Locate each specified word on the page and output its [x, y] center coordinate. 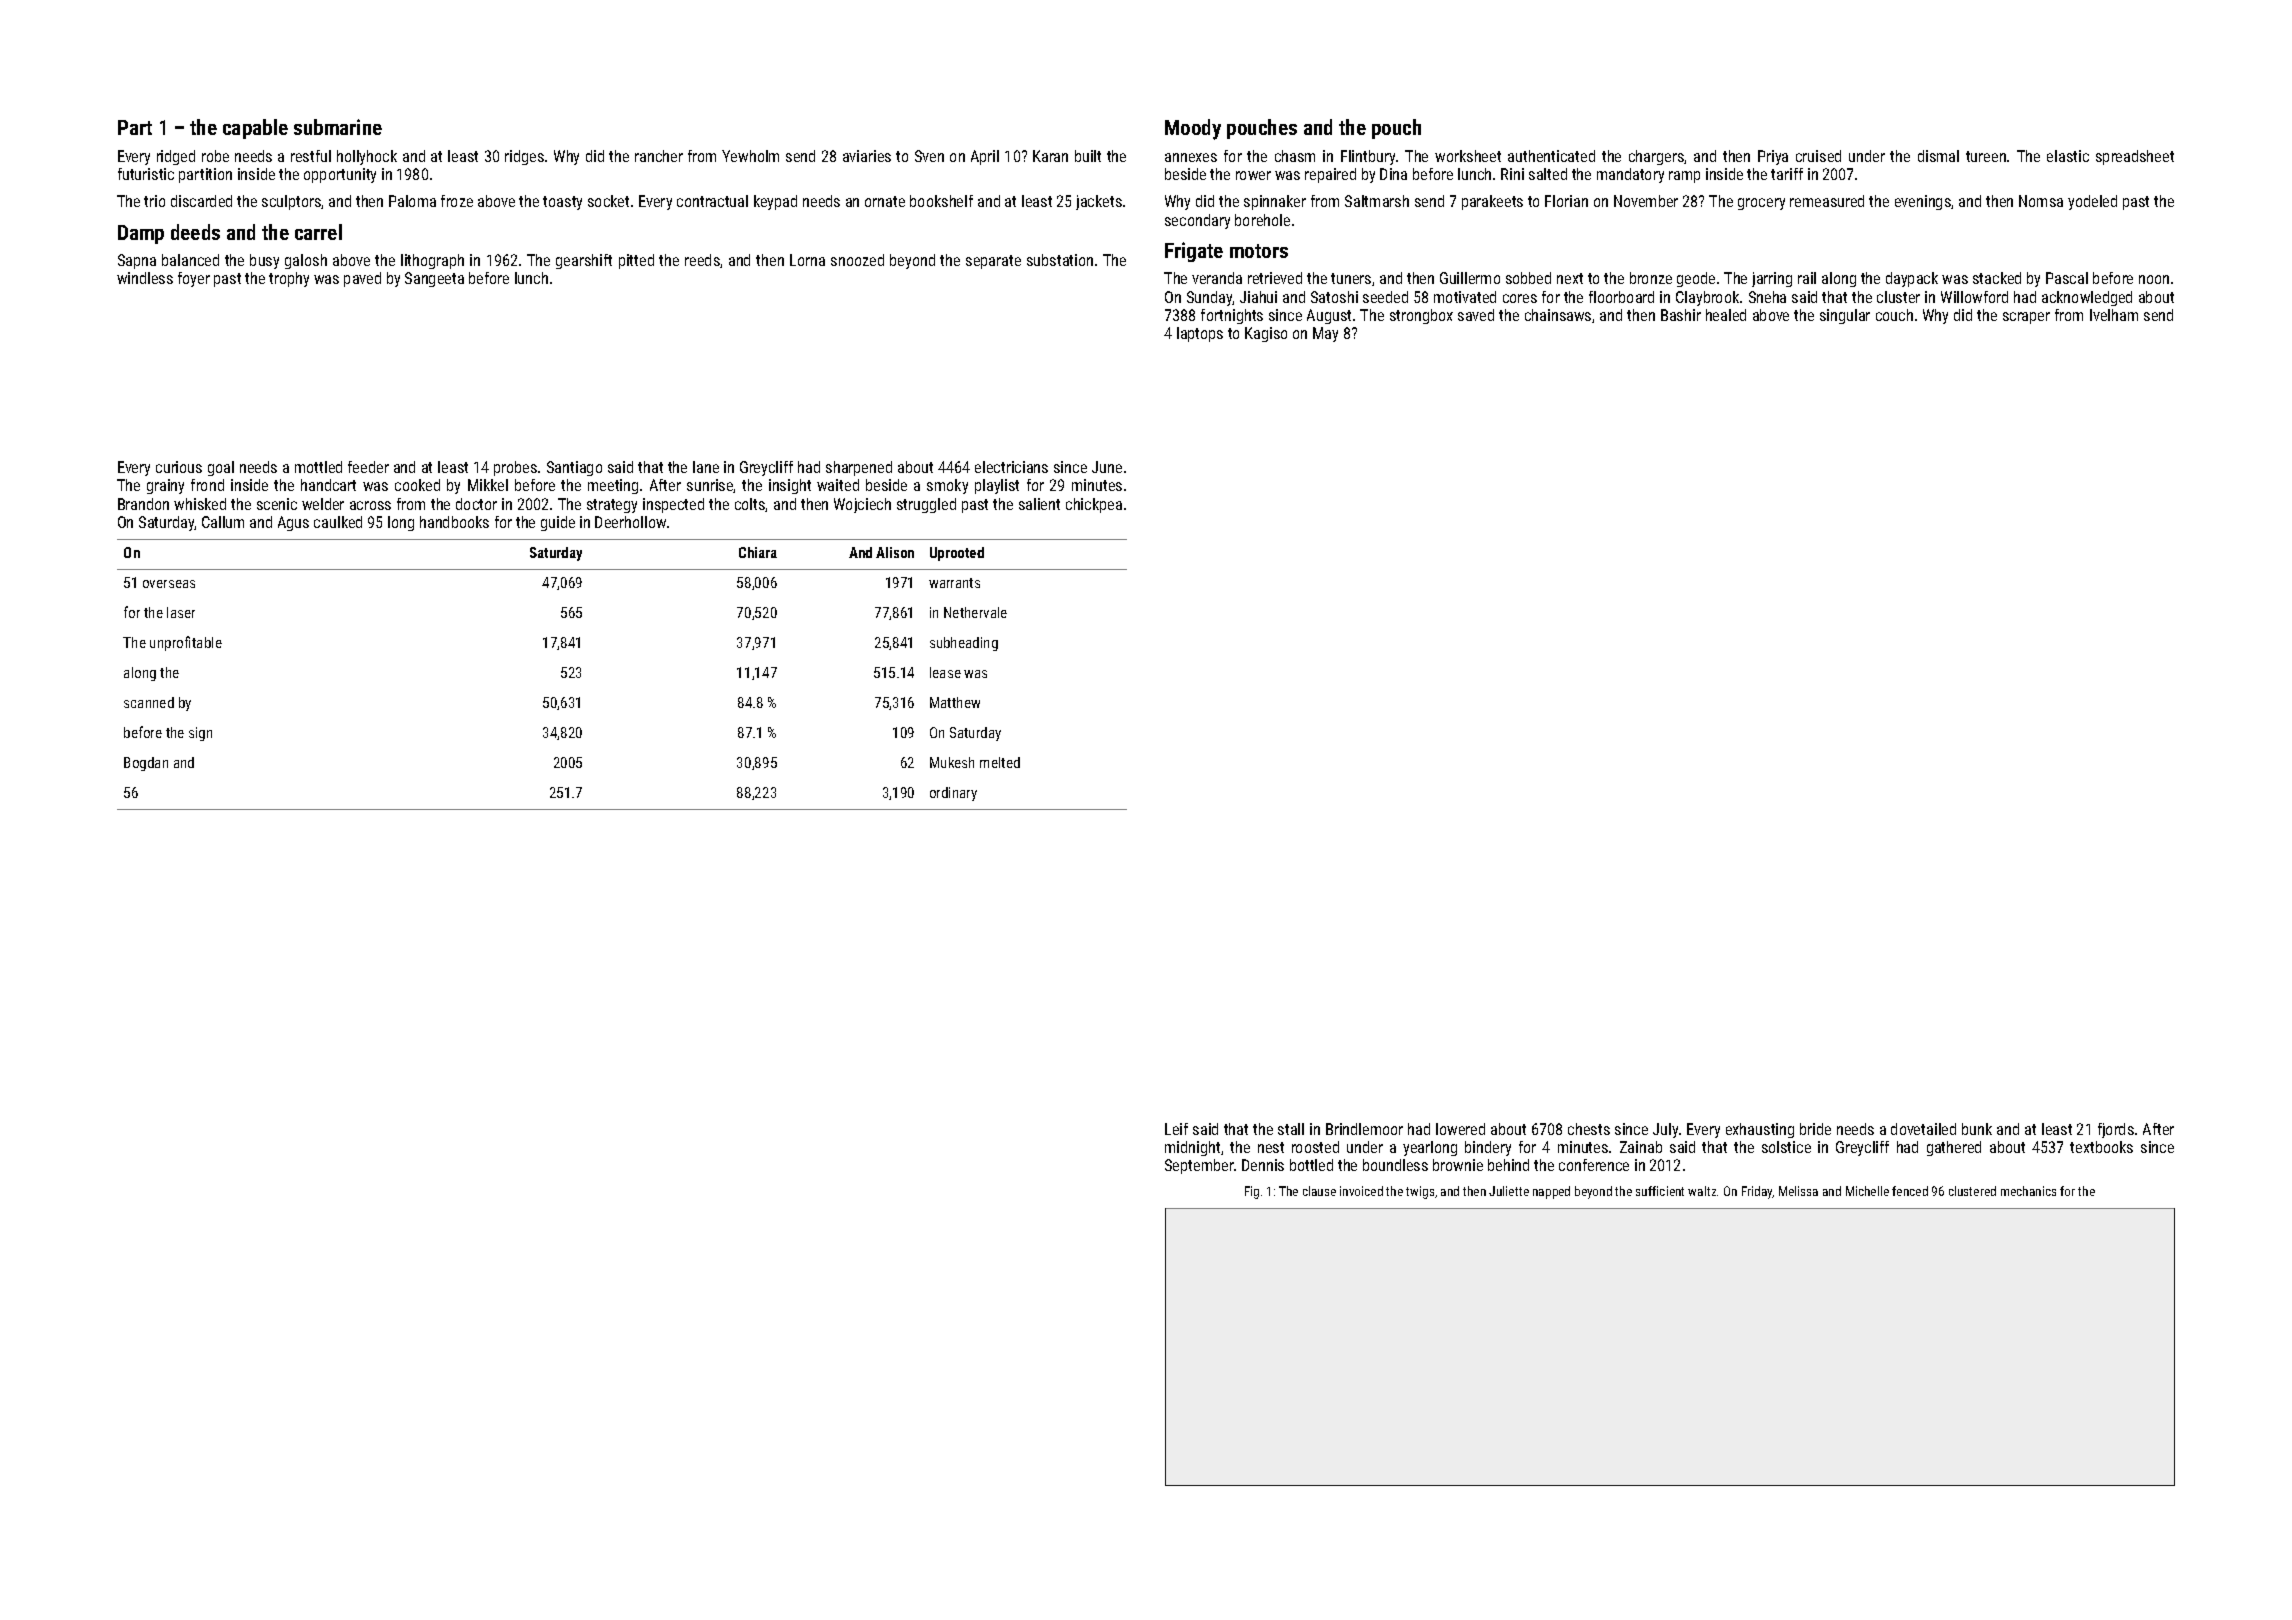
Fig [1252, 1192]
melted [1000, 762]
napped [1551, 1192]
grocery [1761, 204]
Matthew [955, 702]
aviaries [867, 156]
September [1199, 1166]
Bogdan [146, 764]
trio [154, 201]
